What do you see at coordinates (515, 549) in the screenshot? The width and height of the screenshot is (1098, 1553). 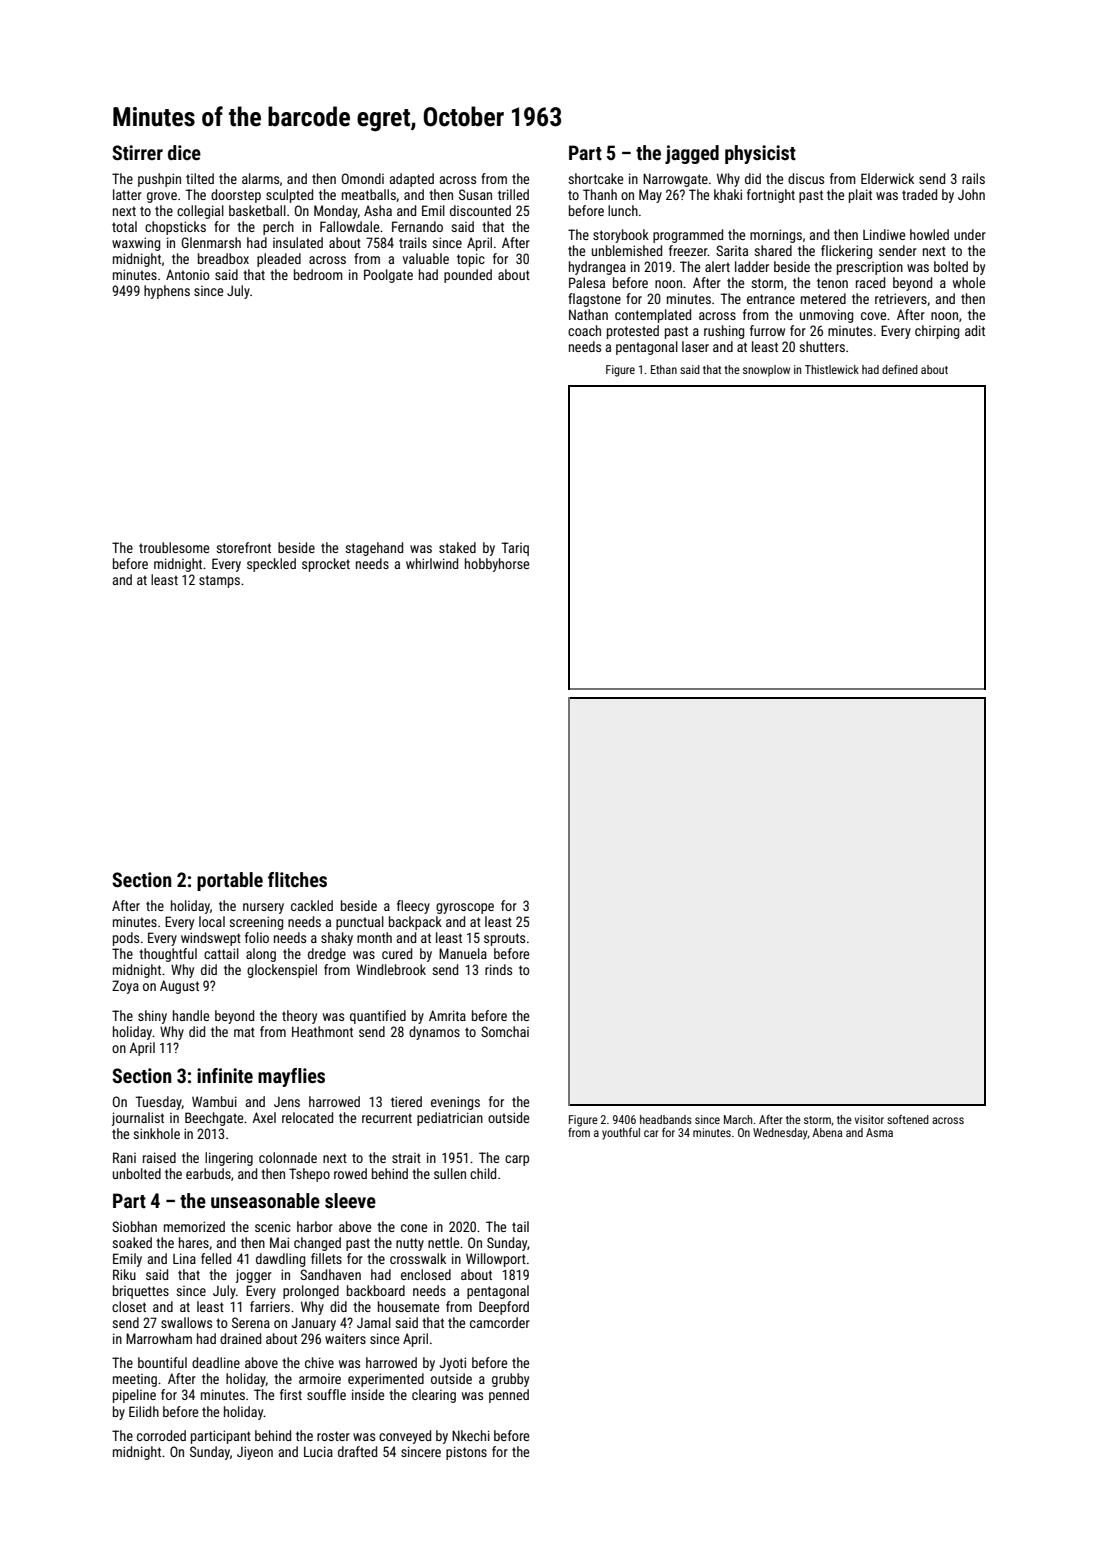 I see `Tariq` at bounding box center [515, 549].
